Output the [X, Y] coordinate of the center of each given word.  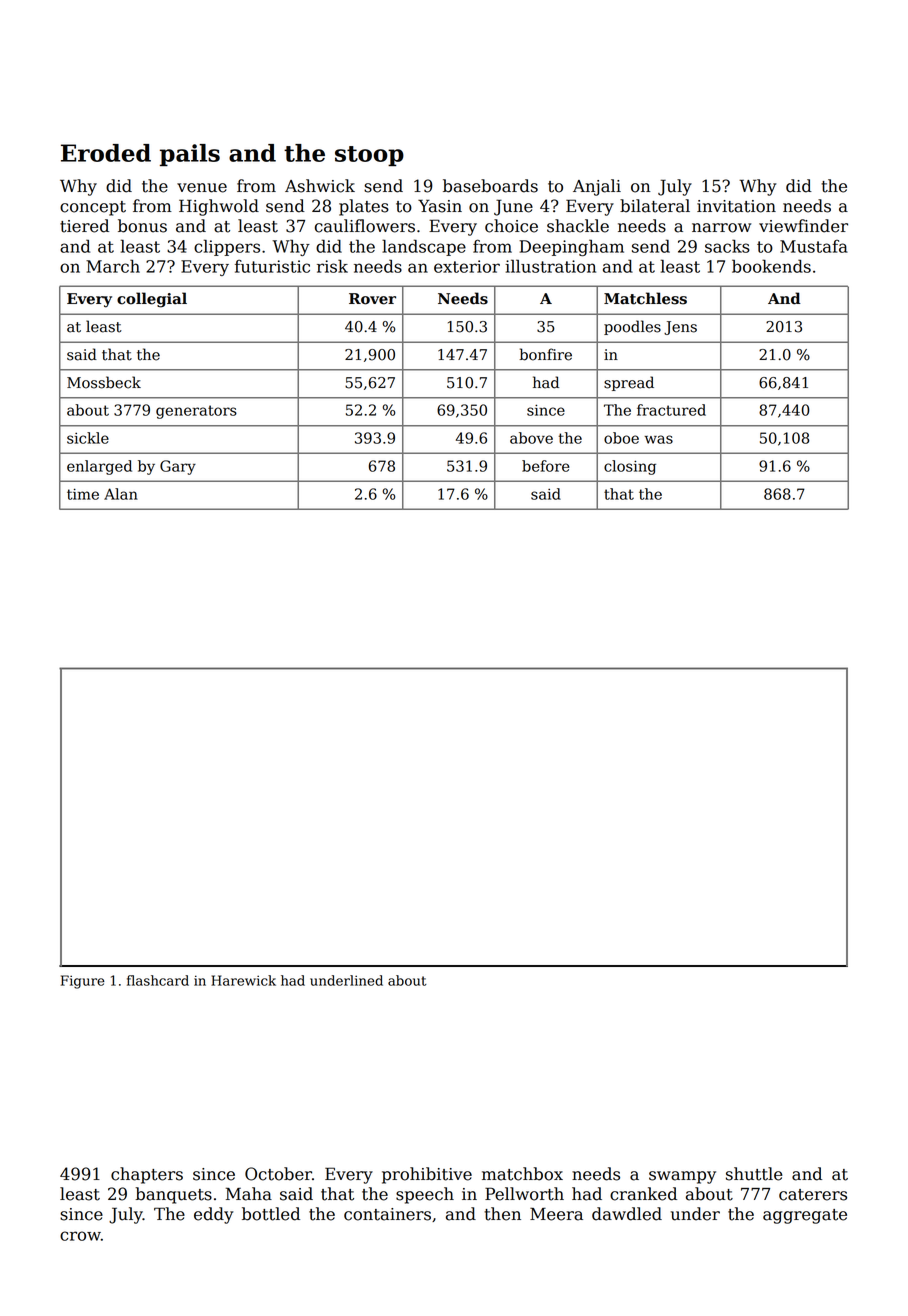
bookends [771, 266]
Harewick [243, 980]
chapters [147, 1175]
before [546, 466]
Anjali [597, 187]
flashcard [158, 980]
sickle [88, 438]
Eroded [106, 153]
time [83, 494]
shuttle [754, 1174]
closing [630, 467]
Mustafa [814, 246]
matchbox [522, 1174]
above [531, 438]
